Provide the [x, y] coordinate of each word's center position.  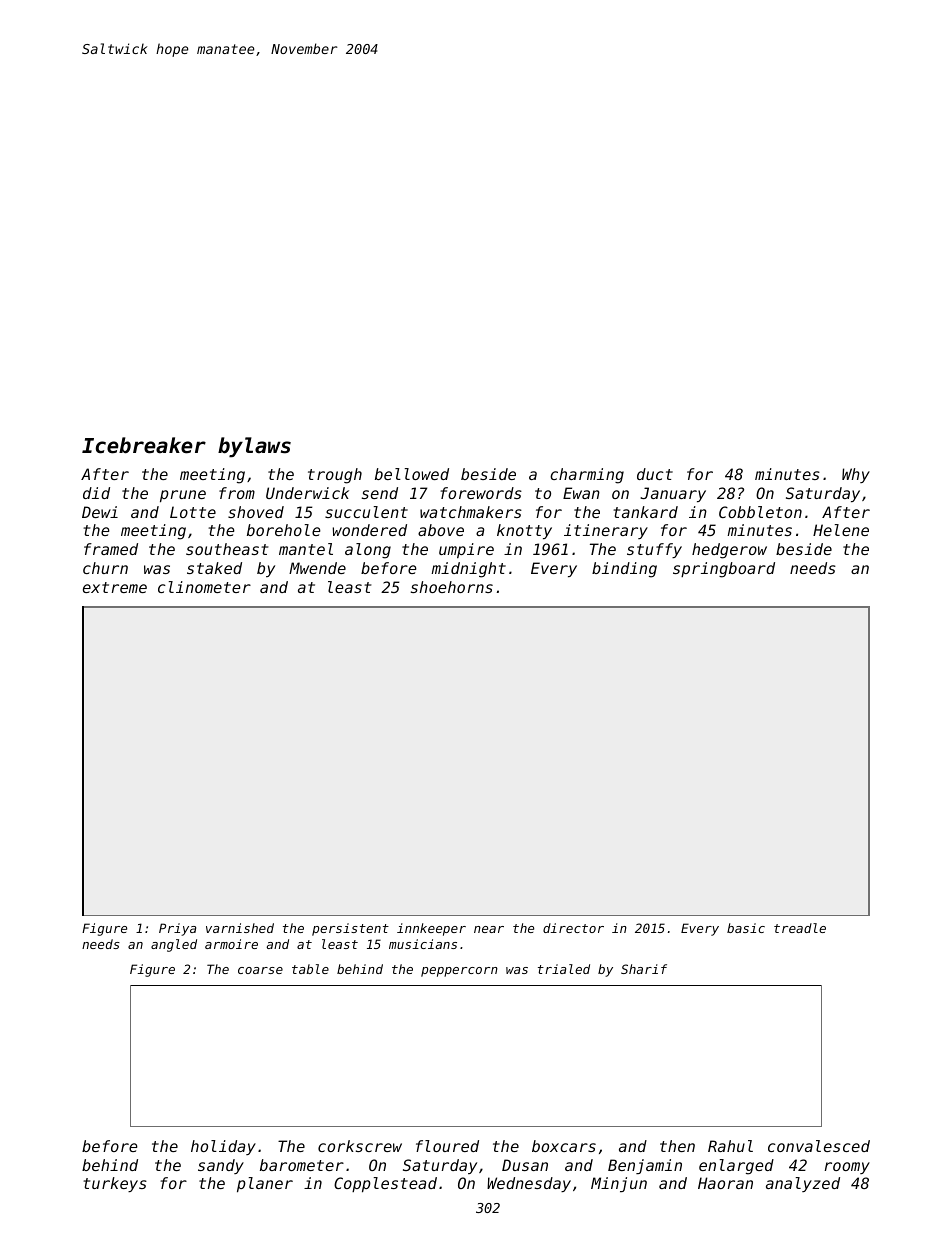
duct [655, 474]
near [489, 929]
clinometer [204, 587]
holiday [223, 1147]
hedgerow [729, 551]
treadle [800, 928]
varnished [240, 928]
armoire [231, 944]
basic [746, 928]
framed [111, 549]
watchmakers [471, 512]
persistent [350, 929]
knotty [524, 531]
